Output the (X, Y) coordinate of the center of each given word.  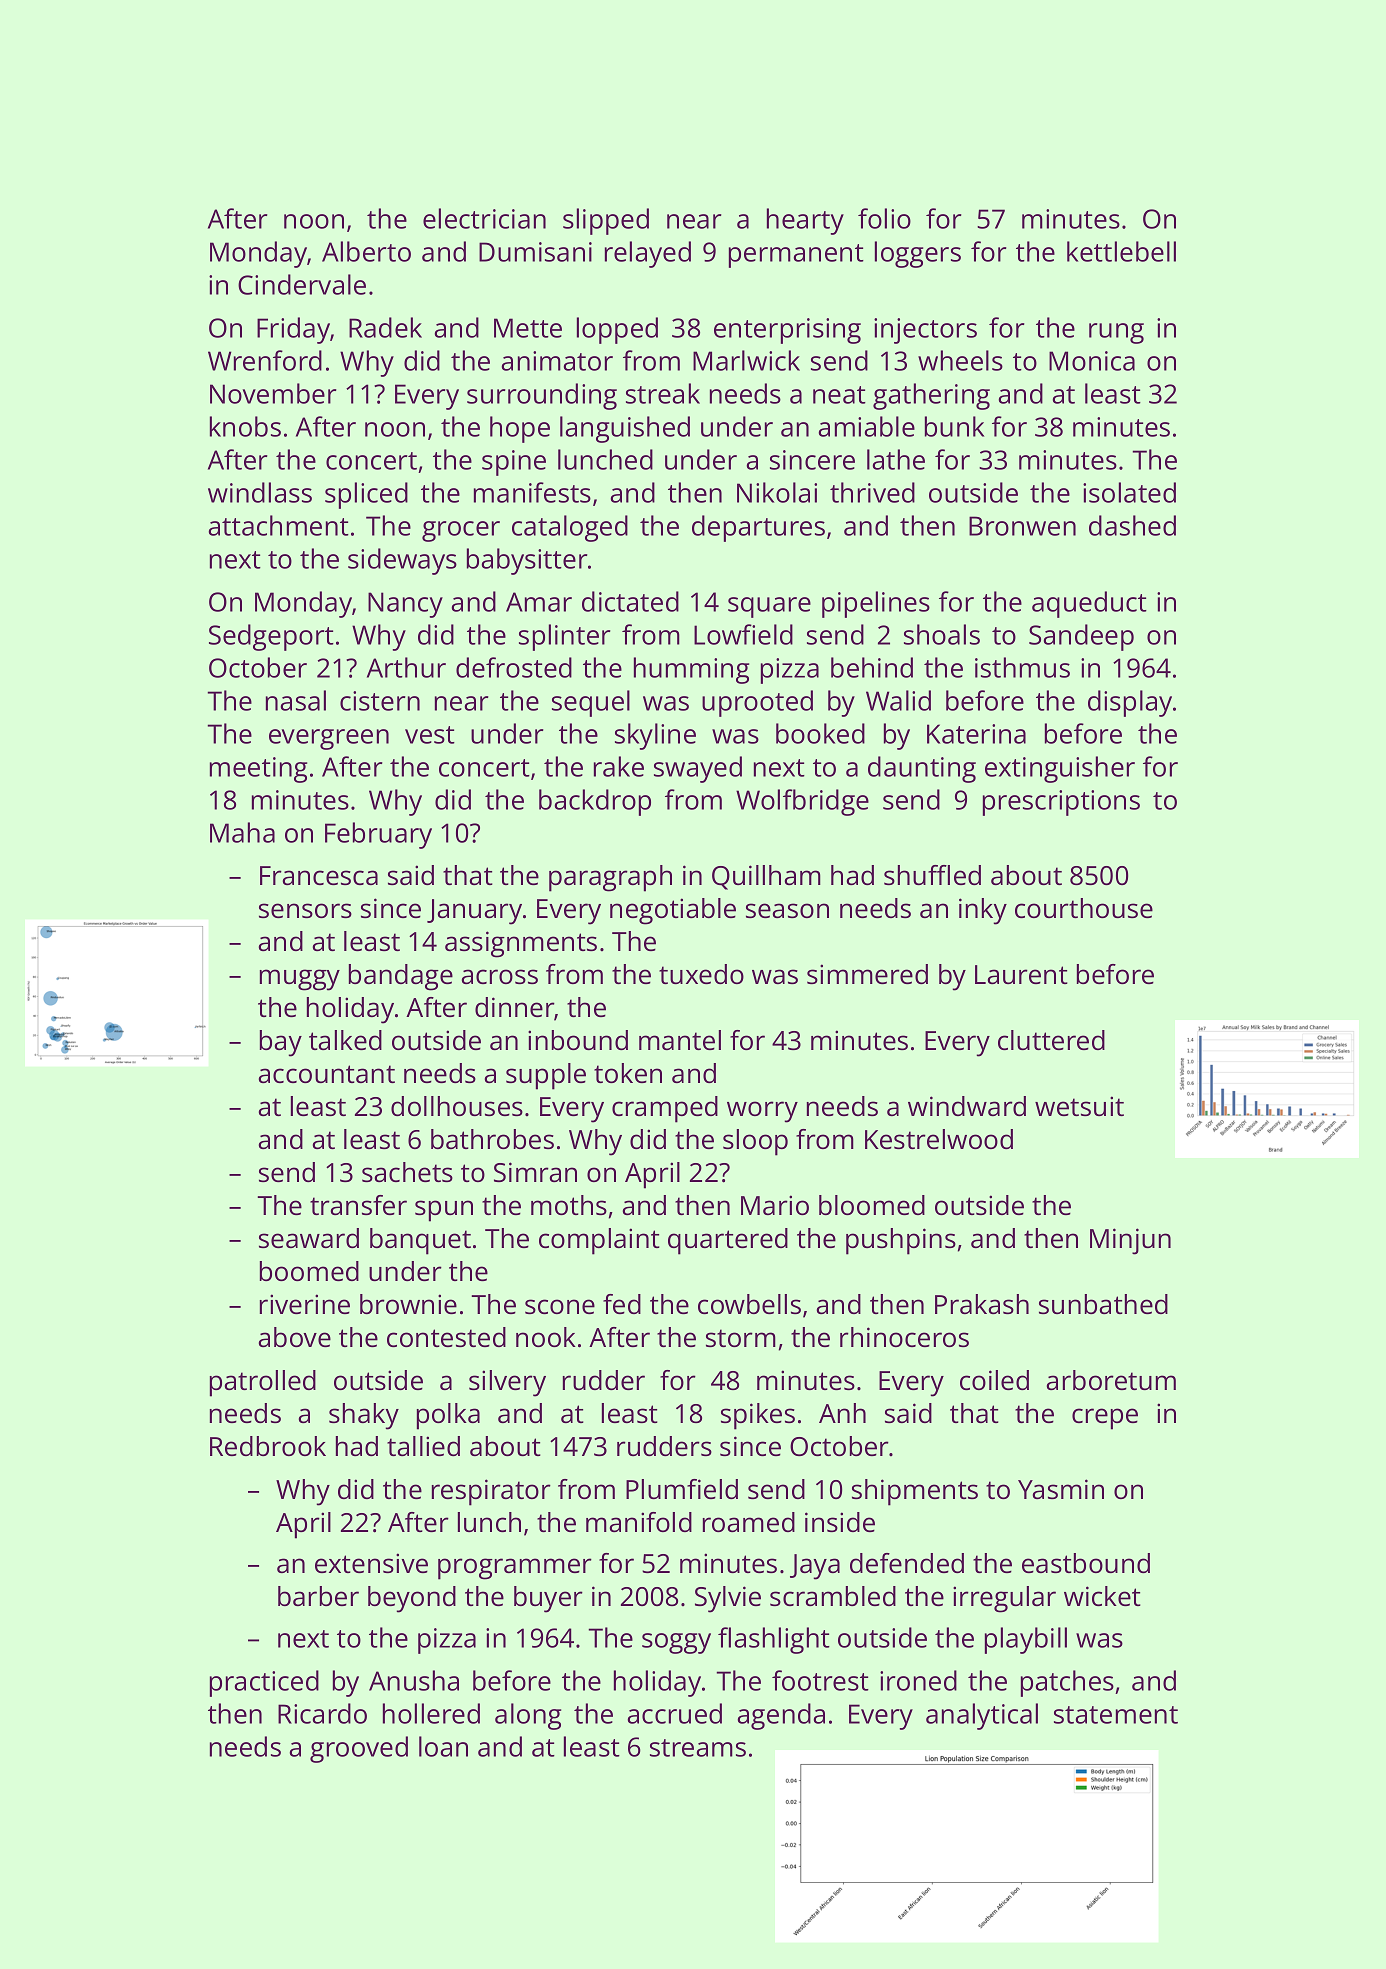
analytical (982, 1716)
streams (698, 1748)
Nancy (405, 605)
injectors (925, 331)
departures (758, 528)
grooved (359, 1749)
